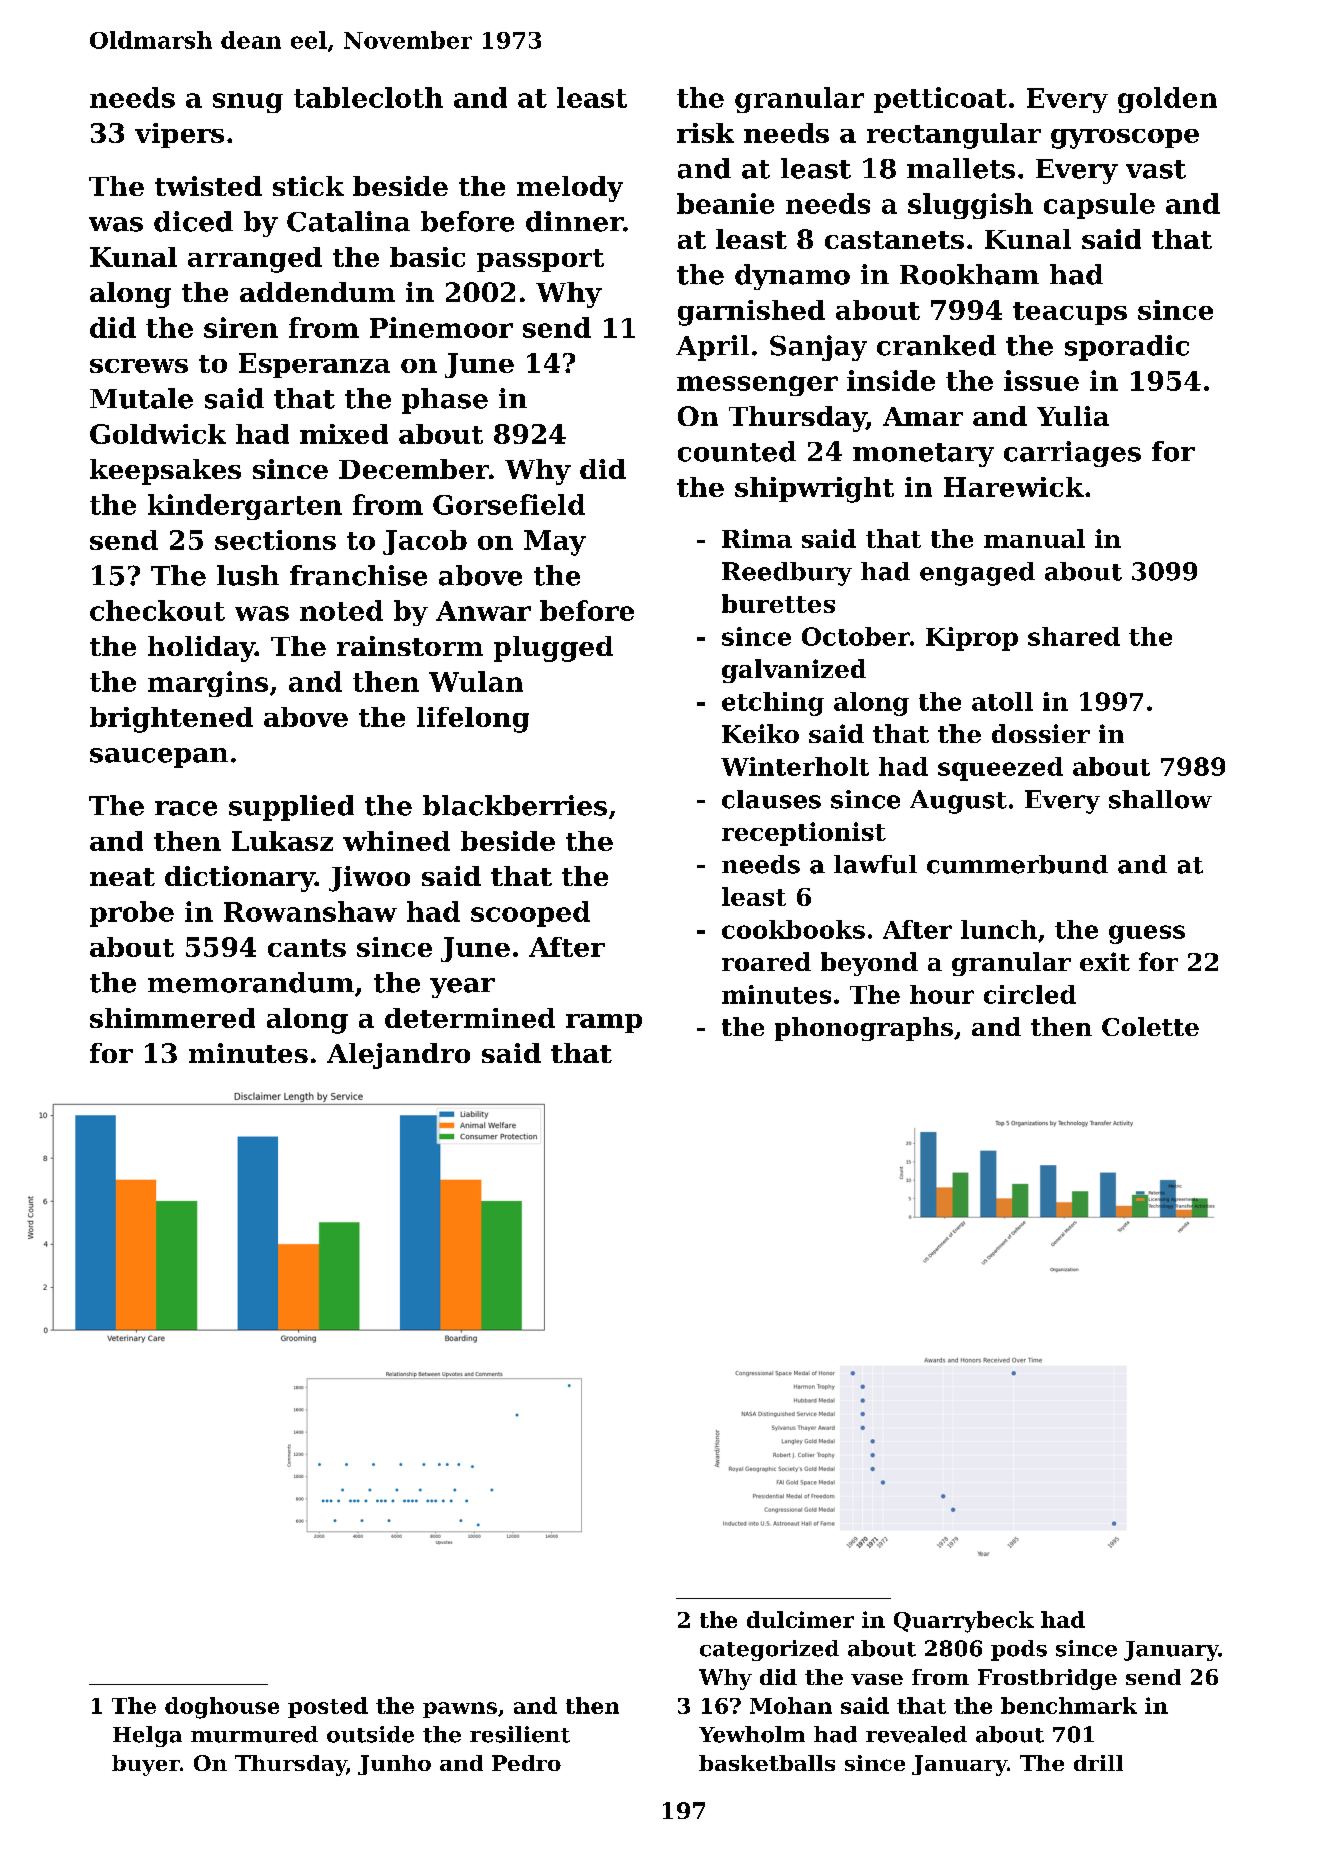 The image size is (1320, 1867). What do you see at coordinates (961, 168) in the image?
I see `mallets` at bounding box center [961, 168].
